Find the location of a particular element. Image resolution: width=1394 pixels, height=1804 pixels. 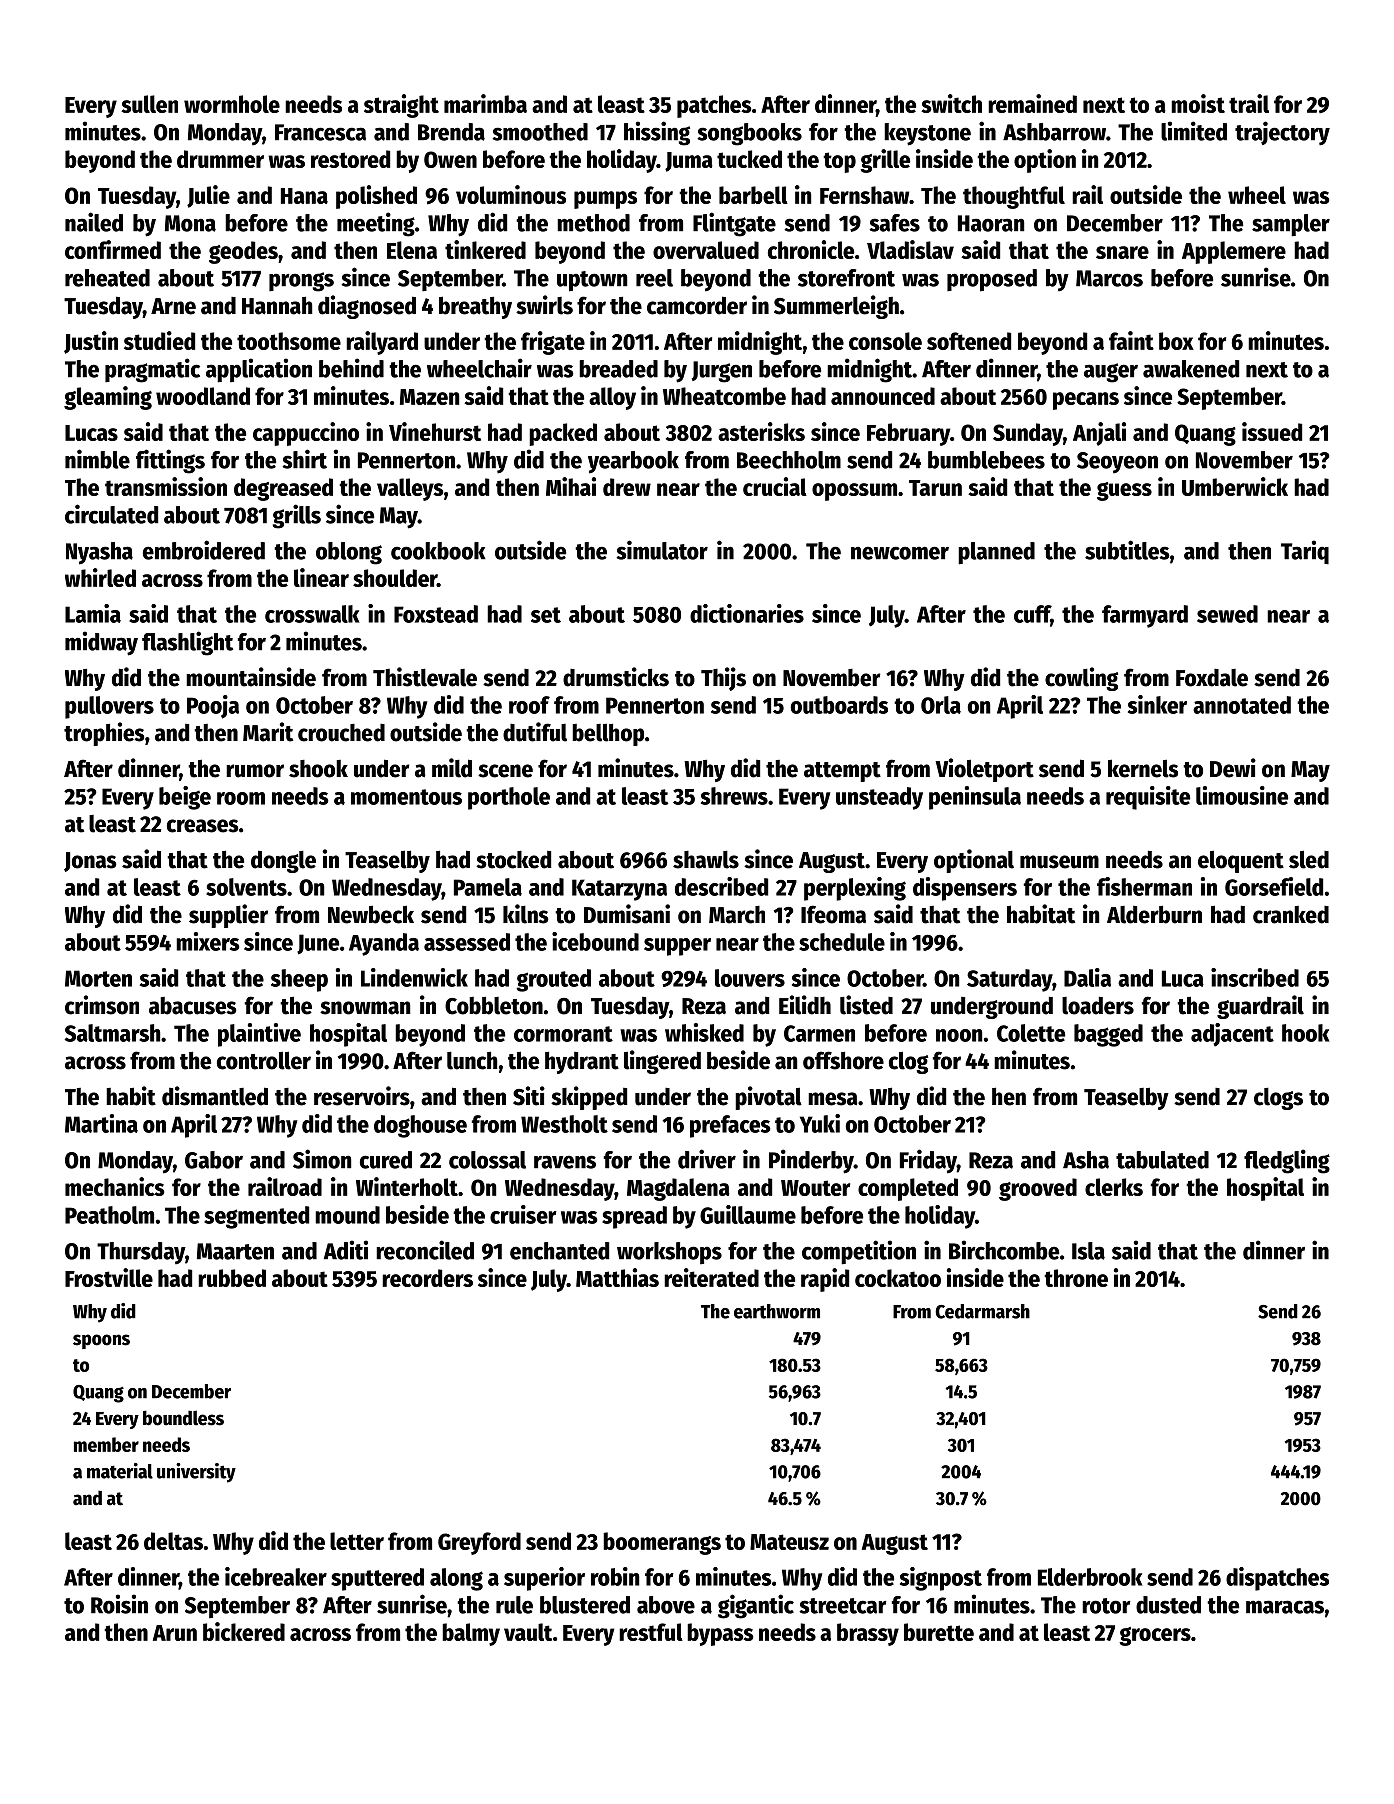

Jonas is located at coordinates (90, 862).
